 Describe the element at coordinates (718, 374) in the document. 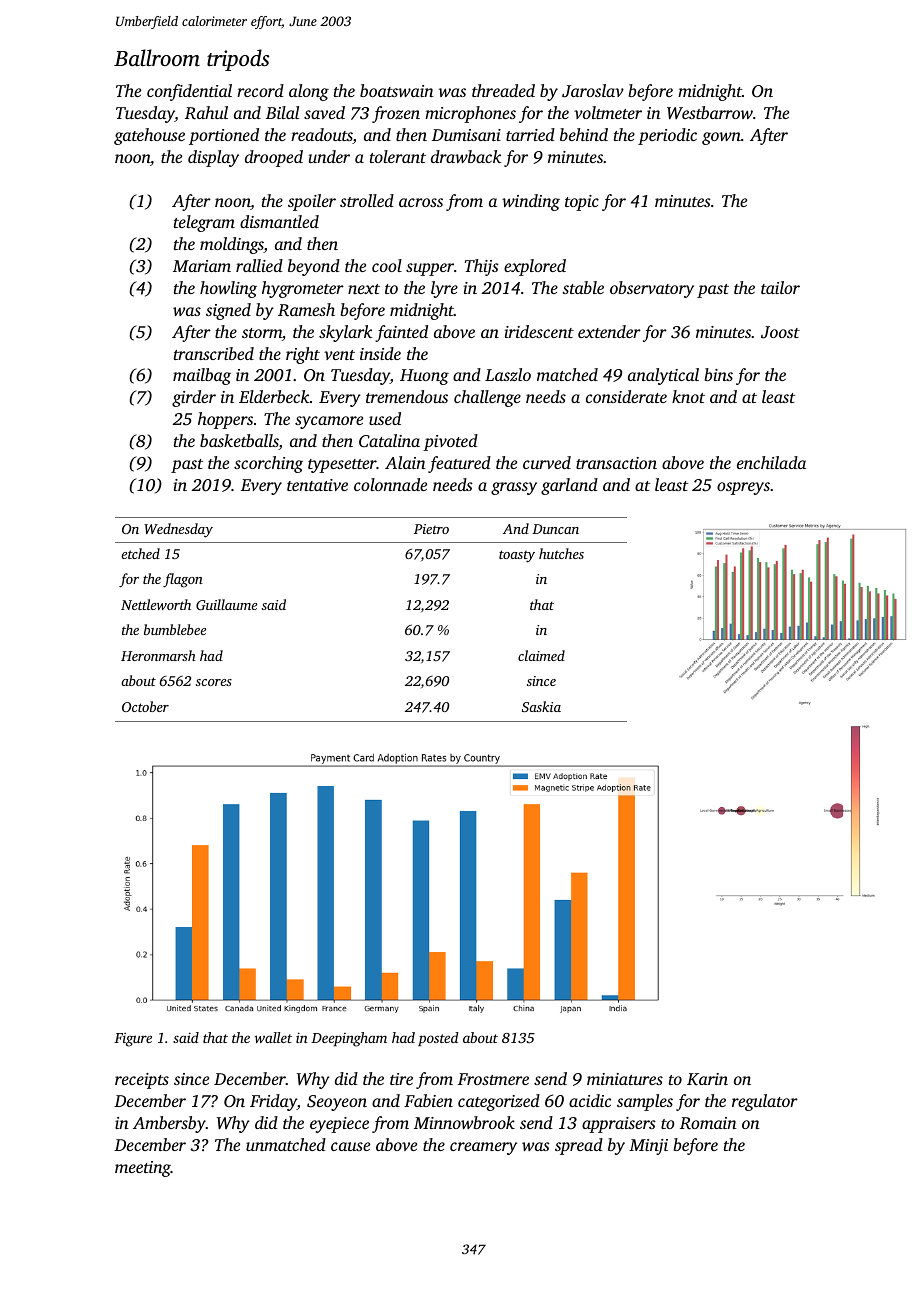

I see `bins` at that location.
